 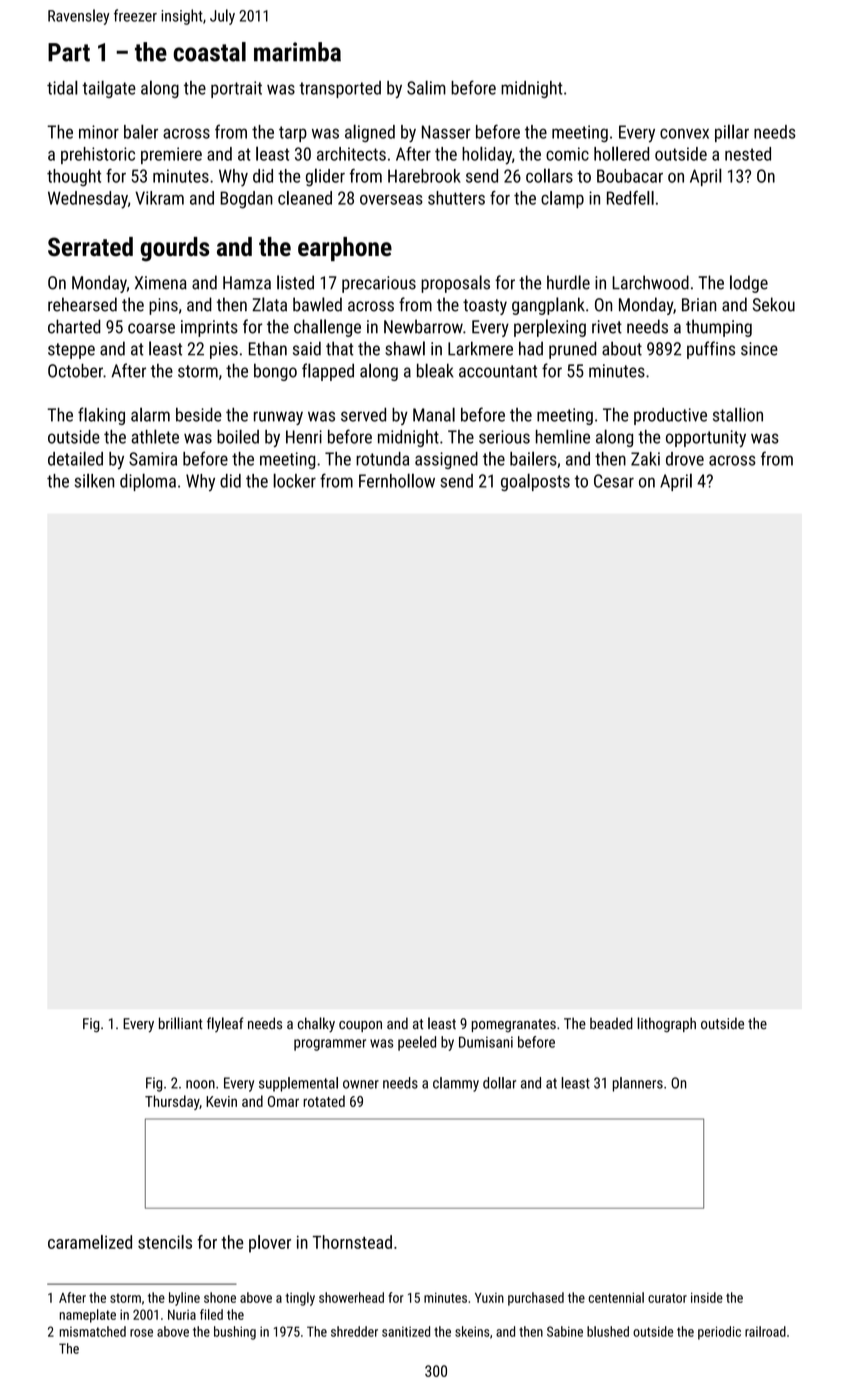 I want to click on skeins, so click(x=472, y=1331).
